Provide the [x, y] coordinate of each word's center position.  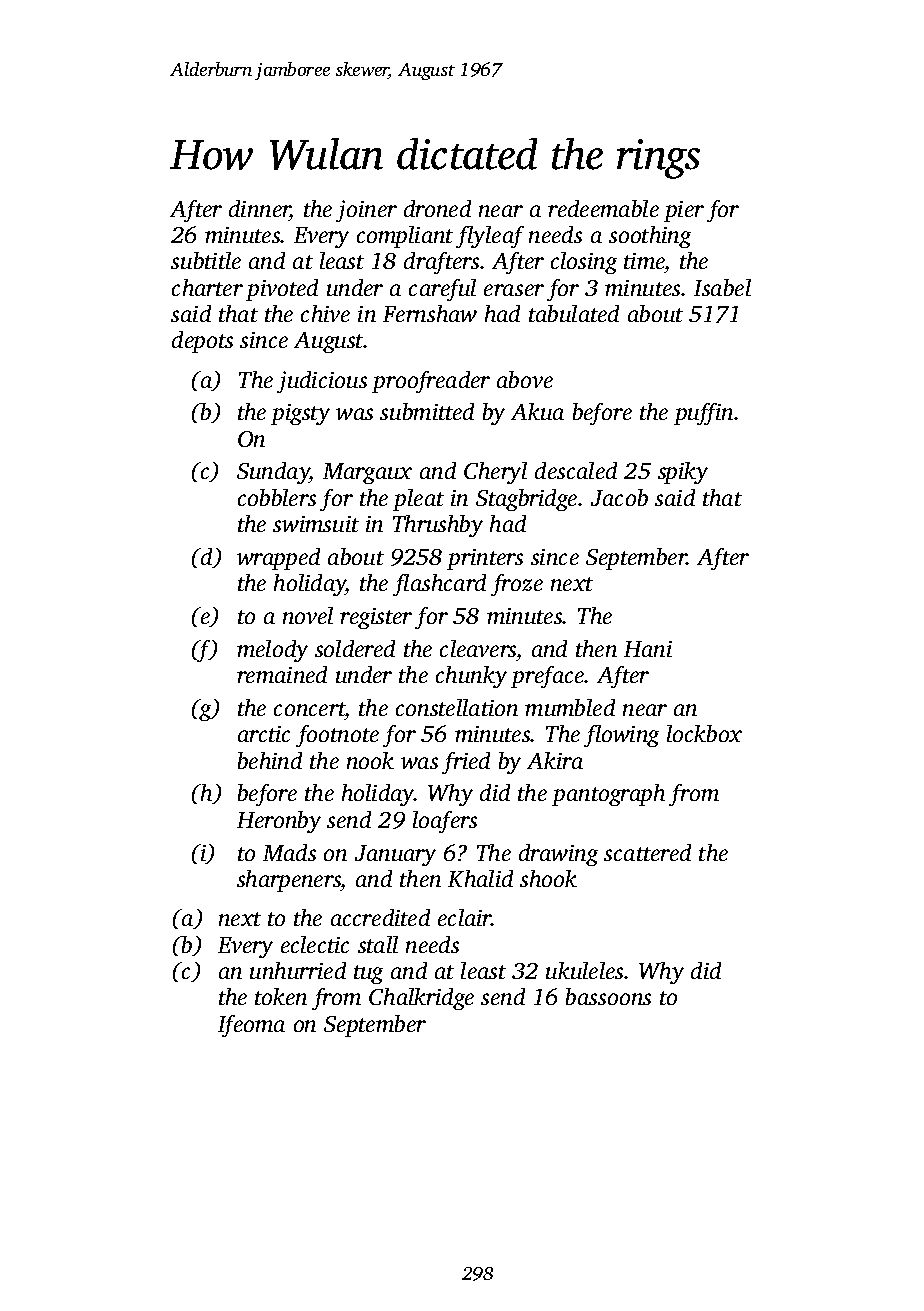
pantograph [608, 795]
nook [370, 760]
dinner [259, 208]
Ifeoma [251, 1026]
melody [272, 651]
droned [437, 208]
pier [684, 211]
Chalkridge [421, 999]
